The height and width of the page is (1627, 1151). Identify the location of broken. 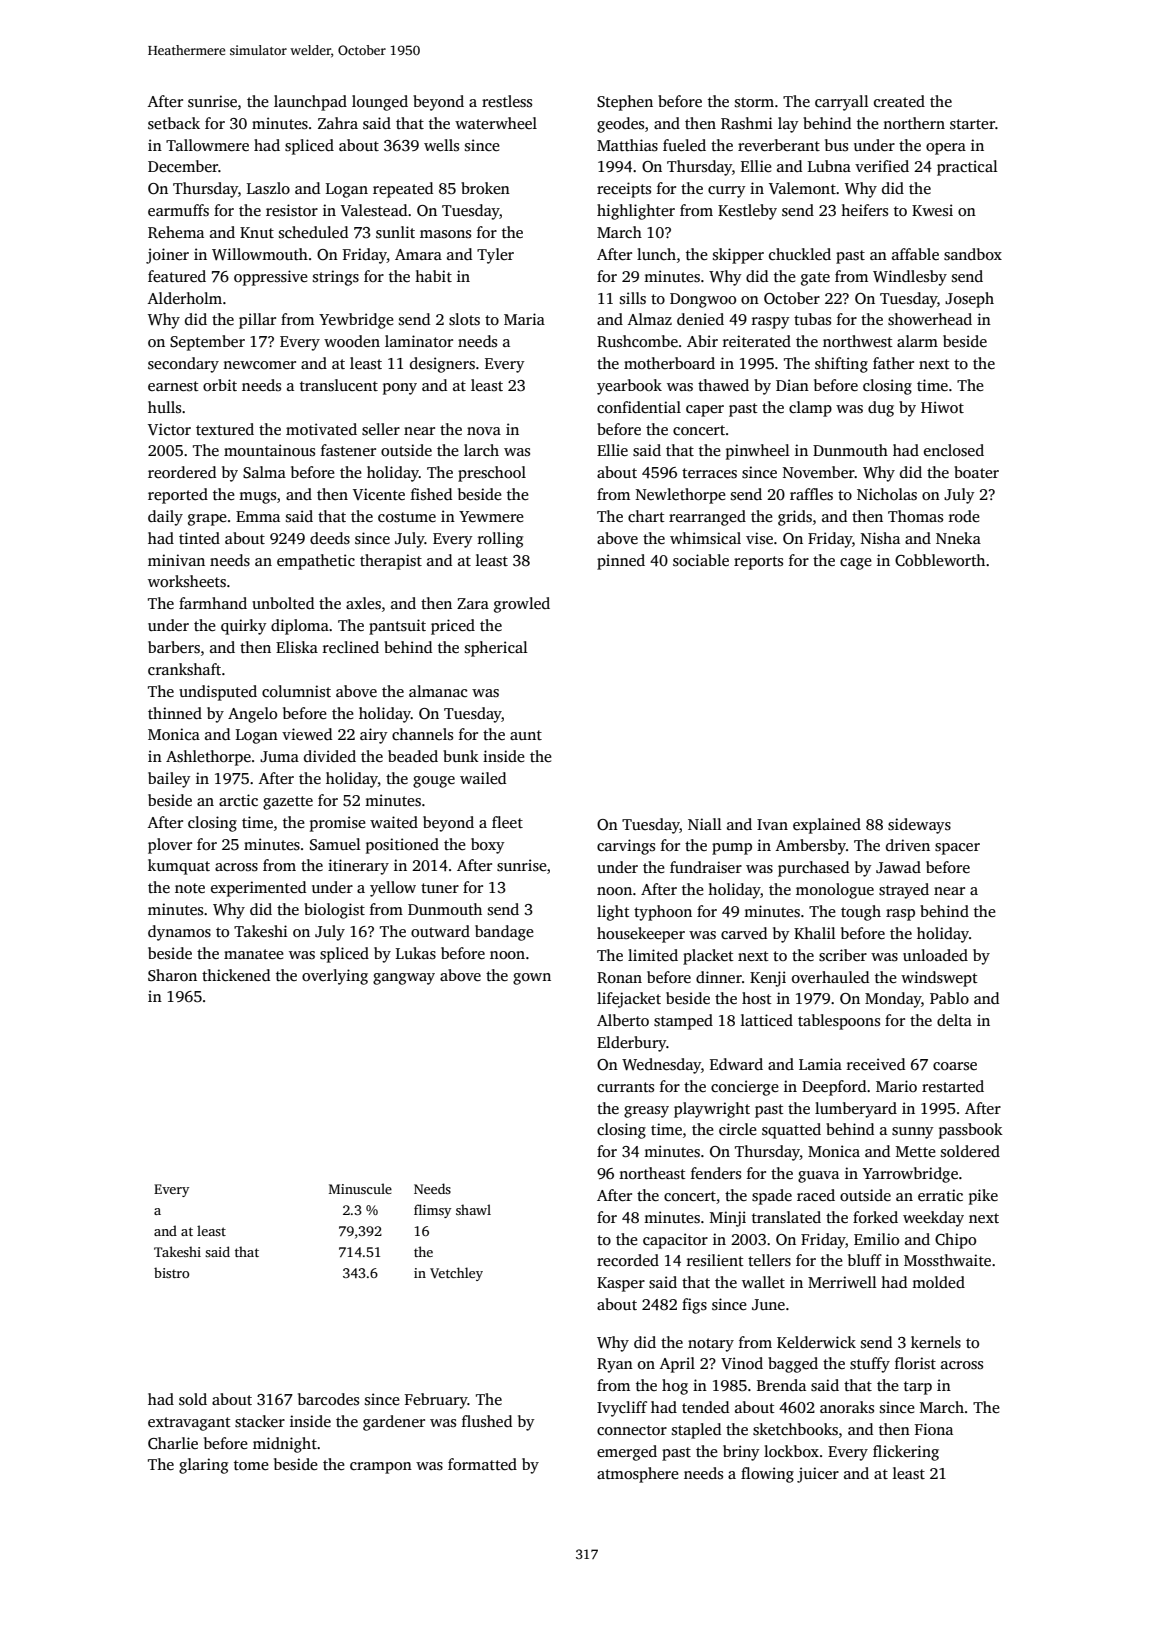
(485, 188).
